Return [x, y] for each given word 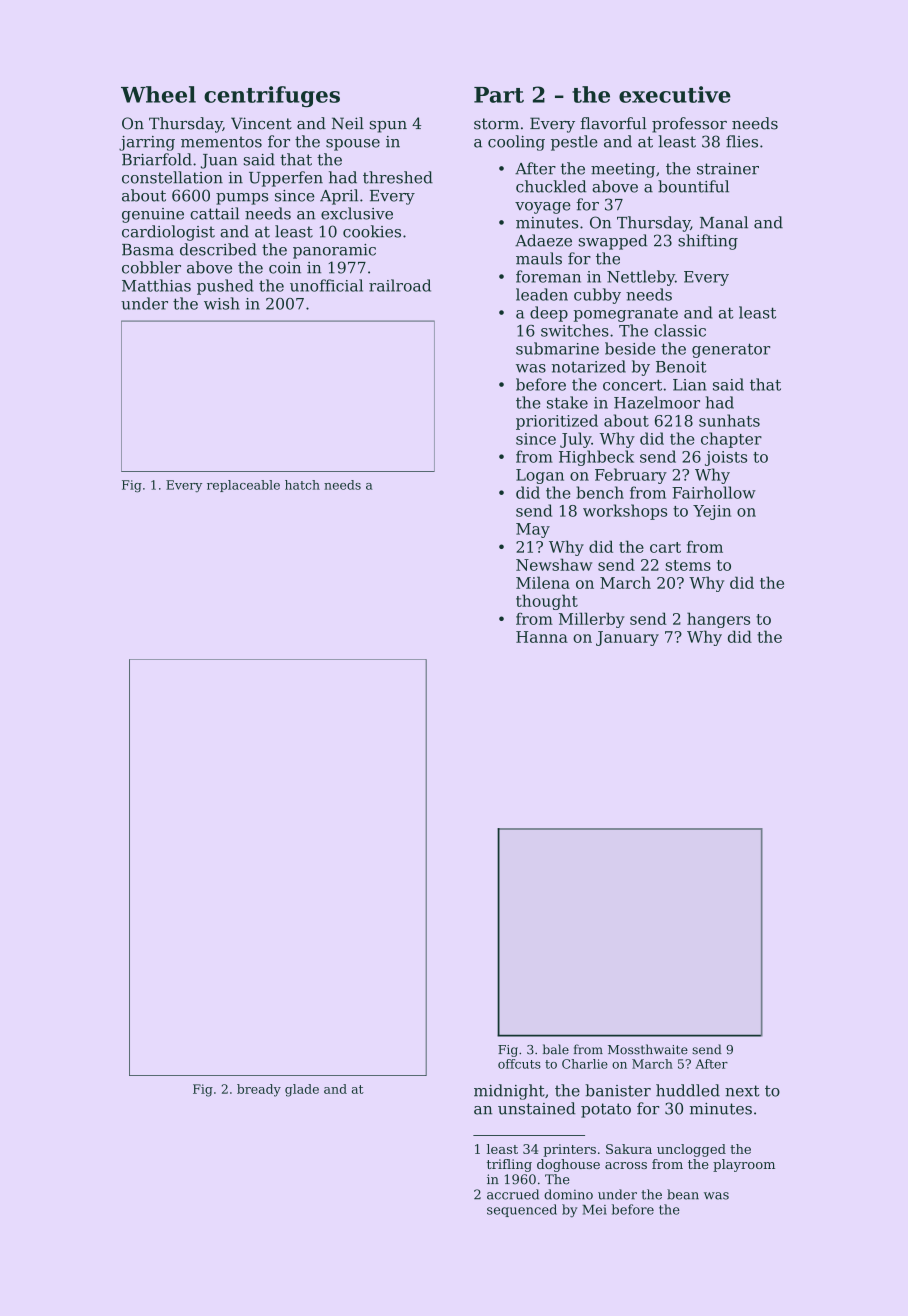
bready [259, 1090]
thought [547, 602]
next [742, 1091]
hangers [718, 620]
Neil [348, 123]
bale [556, 1049]
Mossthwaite [648, 1049]
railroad [400, 285]
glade [302, 1090]
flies [742, 141]
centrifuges [272, 97]
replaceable [243, 486]
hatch [302, 485]
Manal [724, 222]
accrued [513, 1194]
